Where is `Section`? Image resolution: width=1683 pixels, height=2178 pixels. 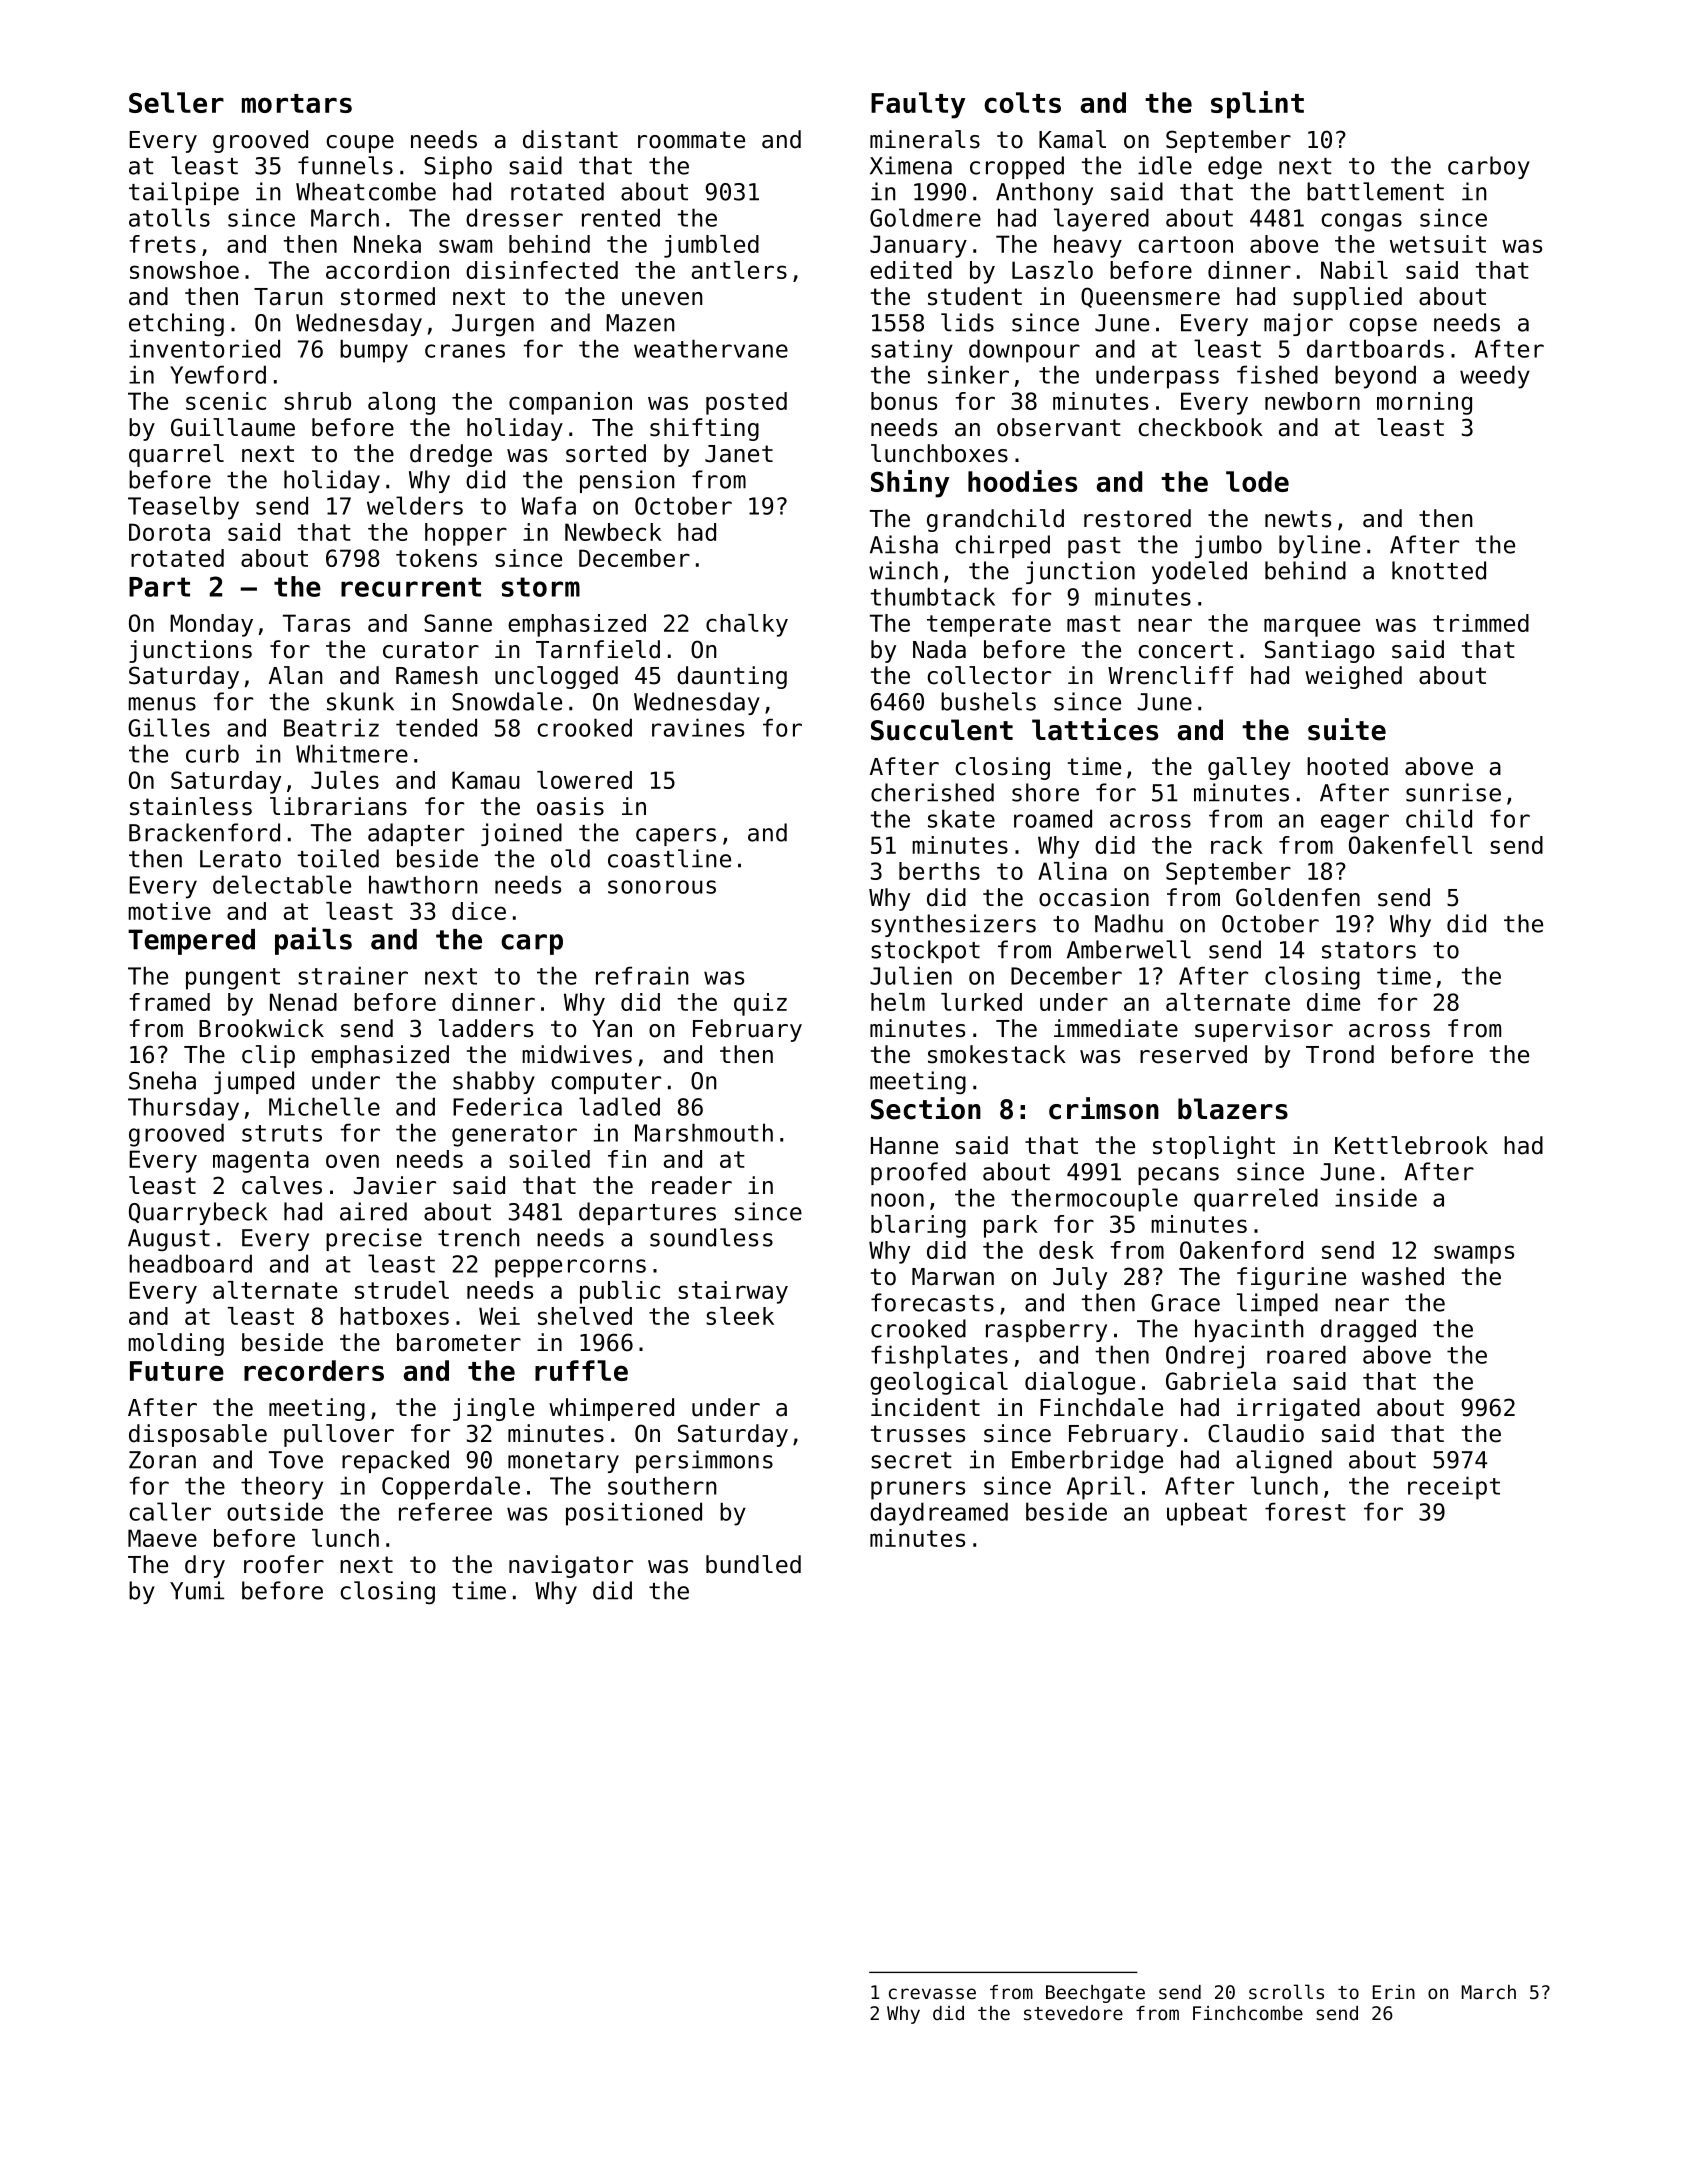 Section is located at coordinates (926, 1108).
